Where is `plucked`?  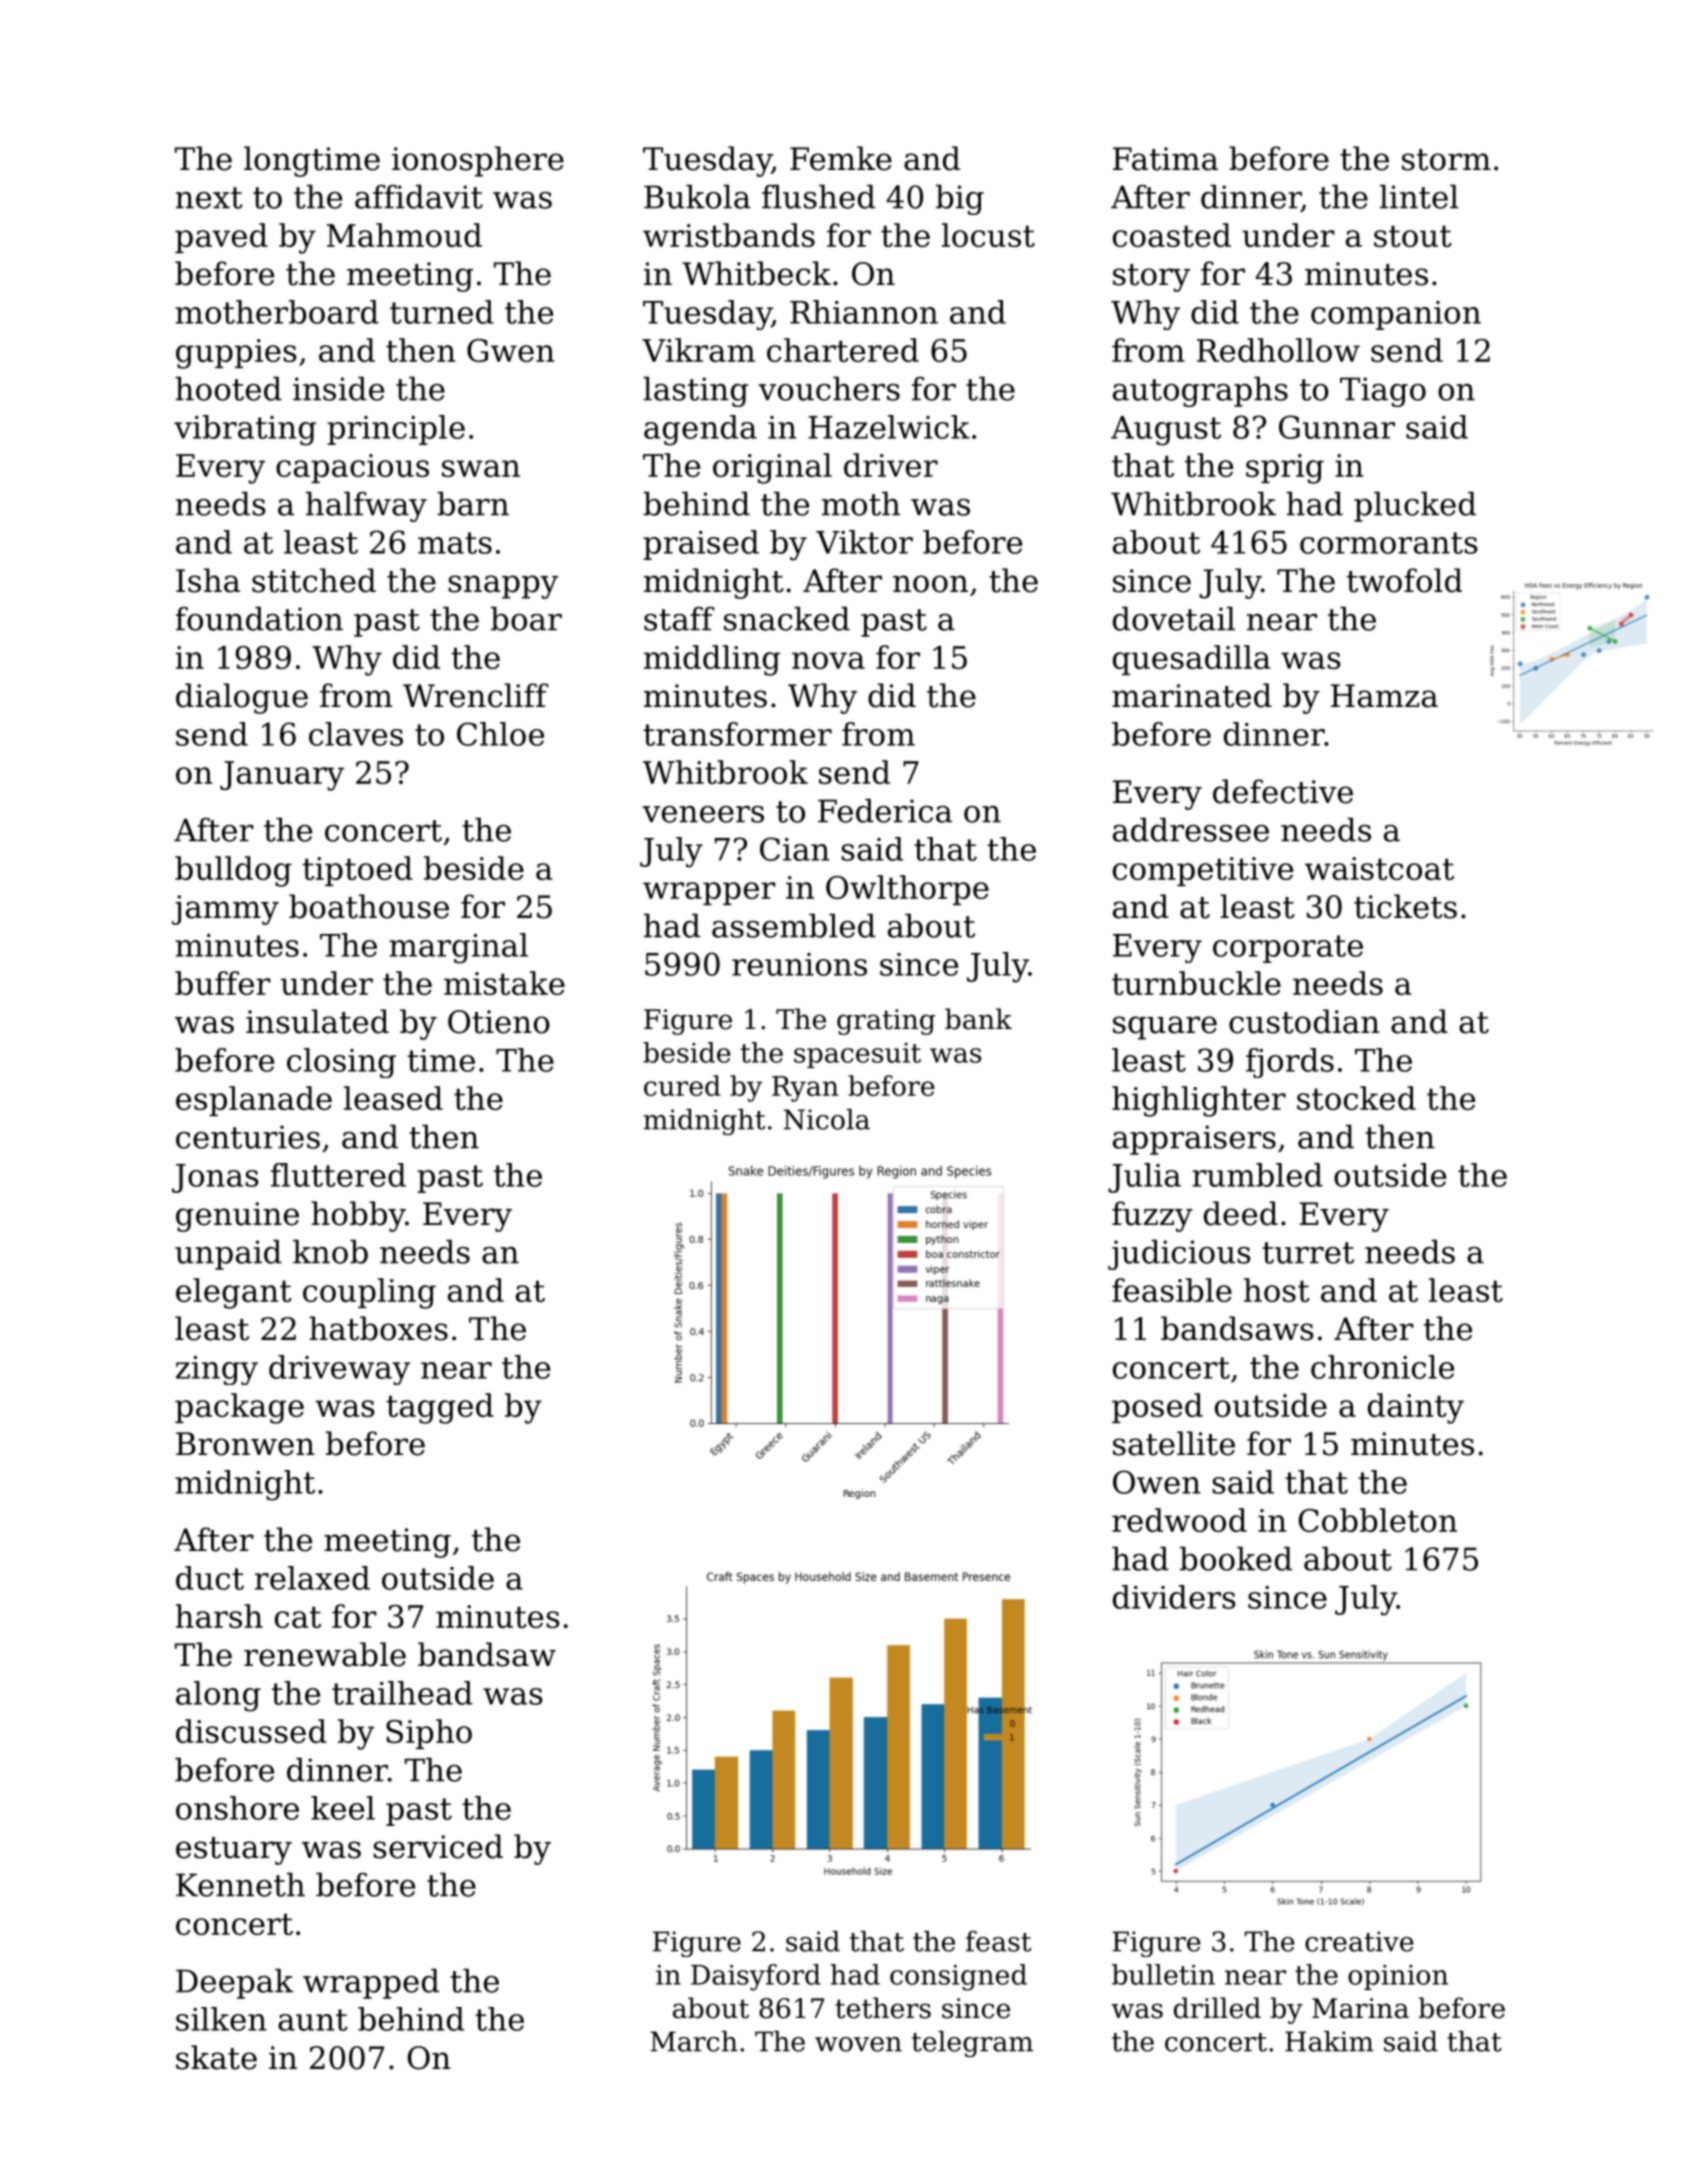 plucked is located at coordinates (1415, 506).
